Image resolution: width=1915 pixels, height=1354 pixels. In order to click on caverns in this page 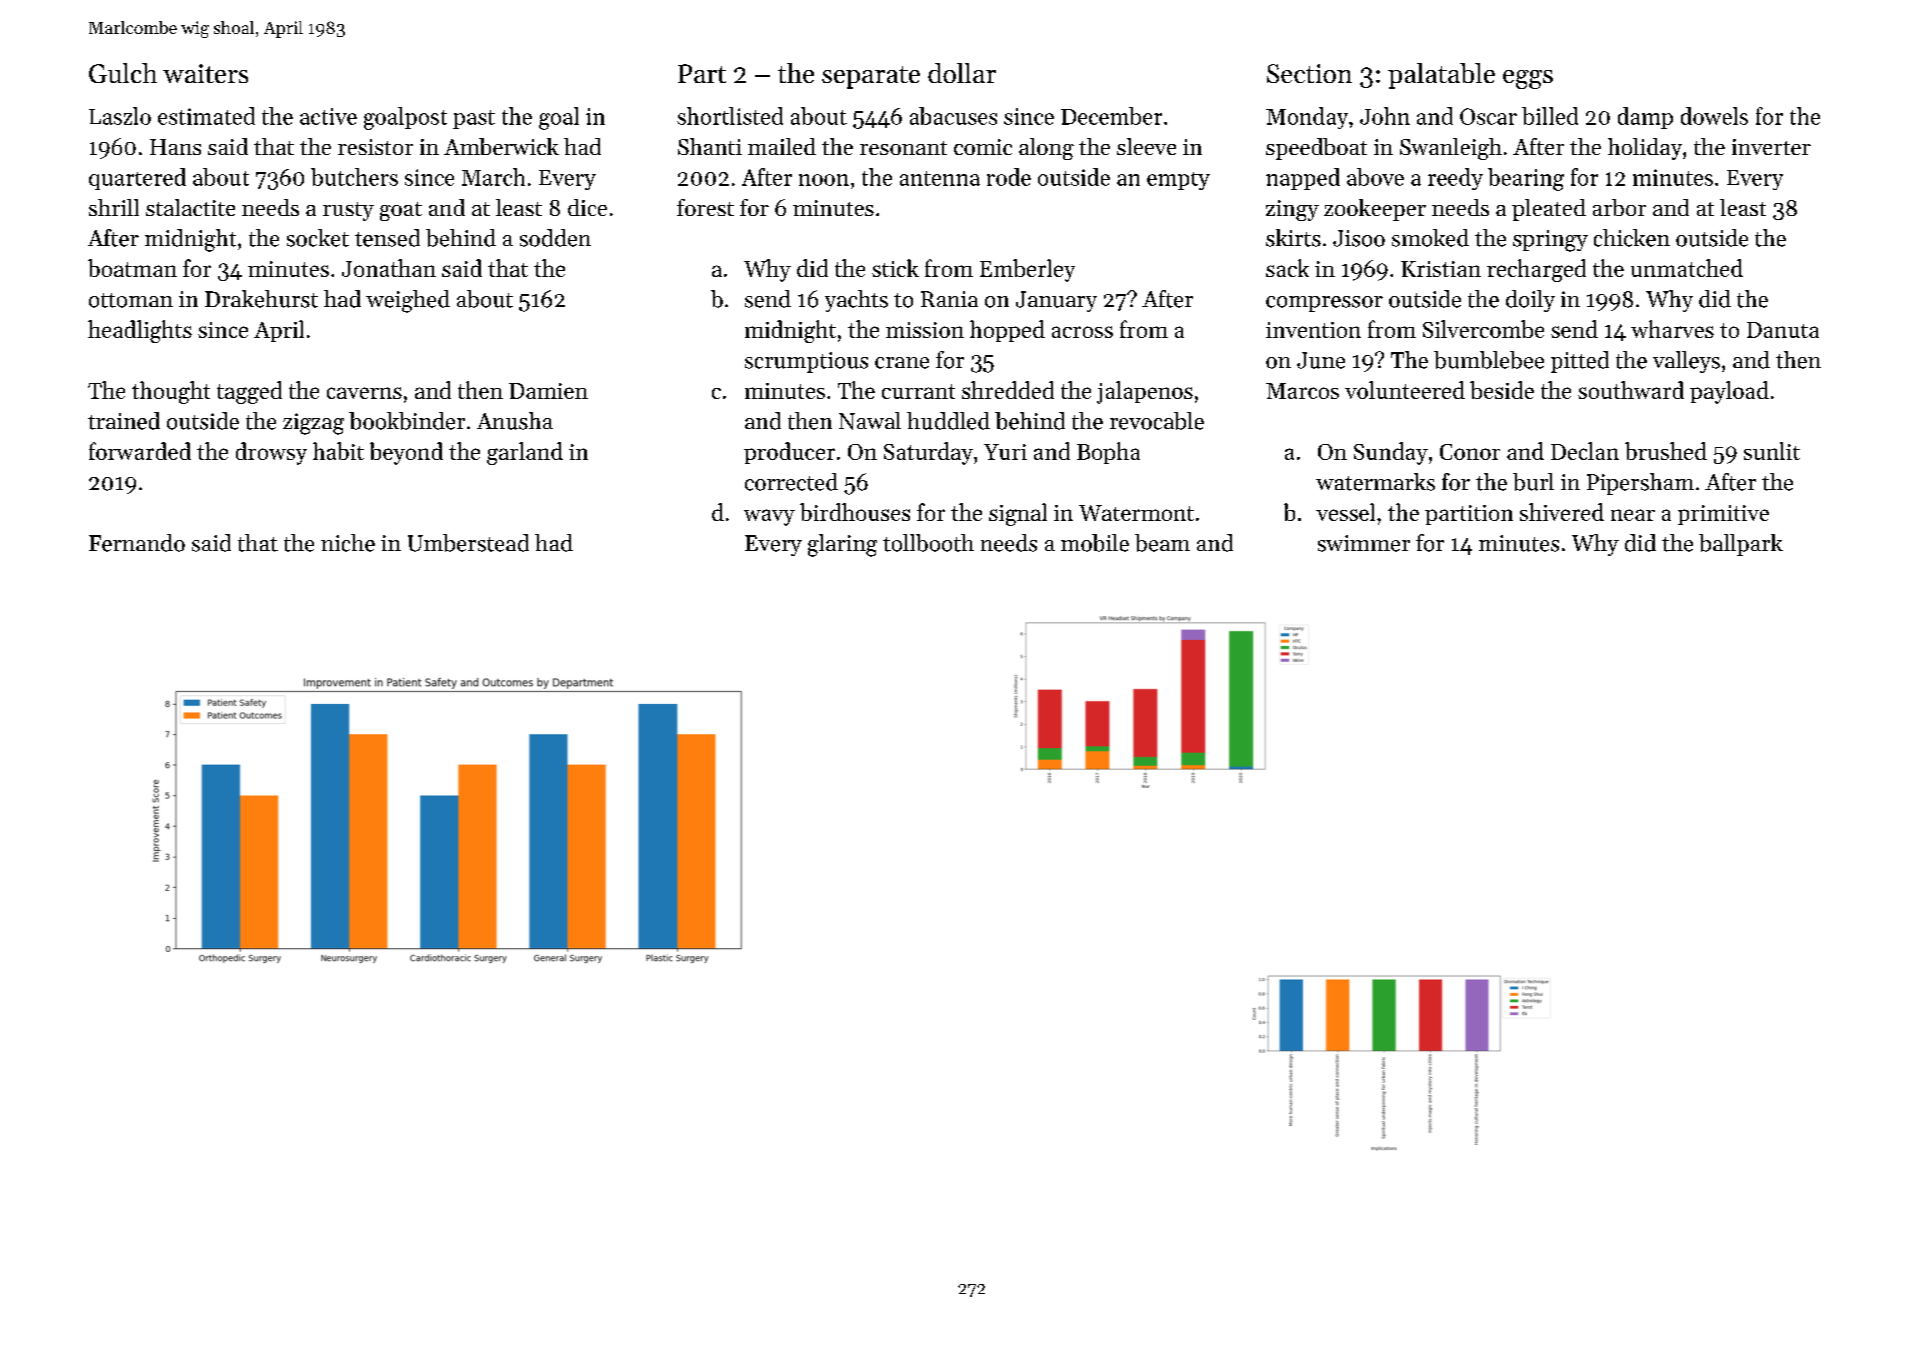, I will do `click(364, 393)`.
